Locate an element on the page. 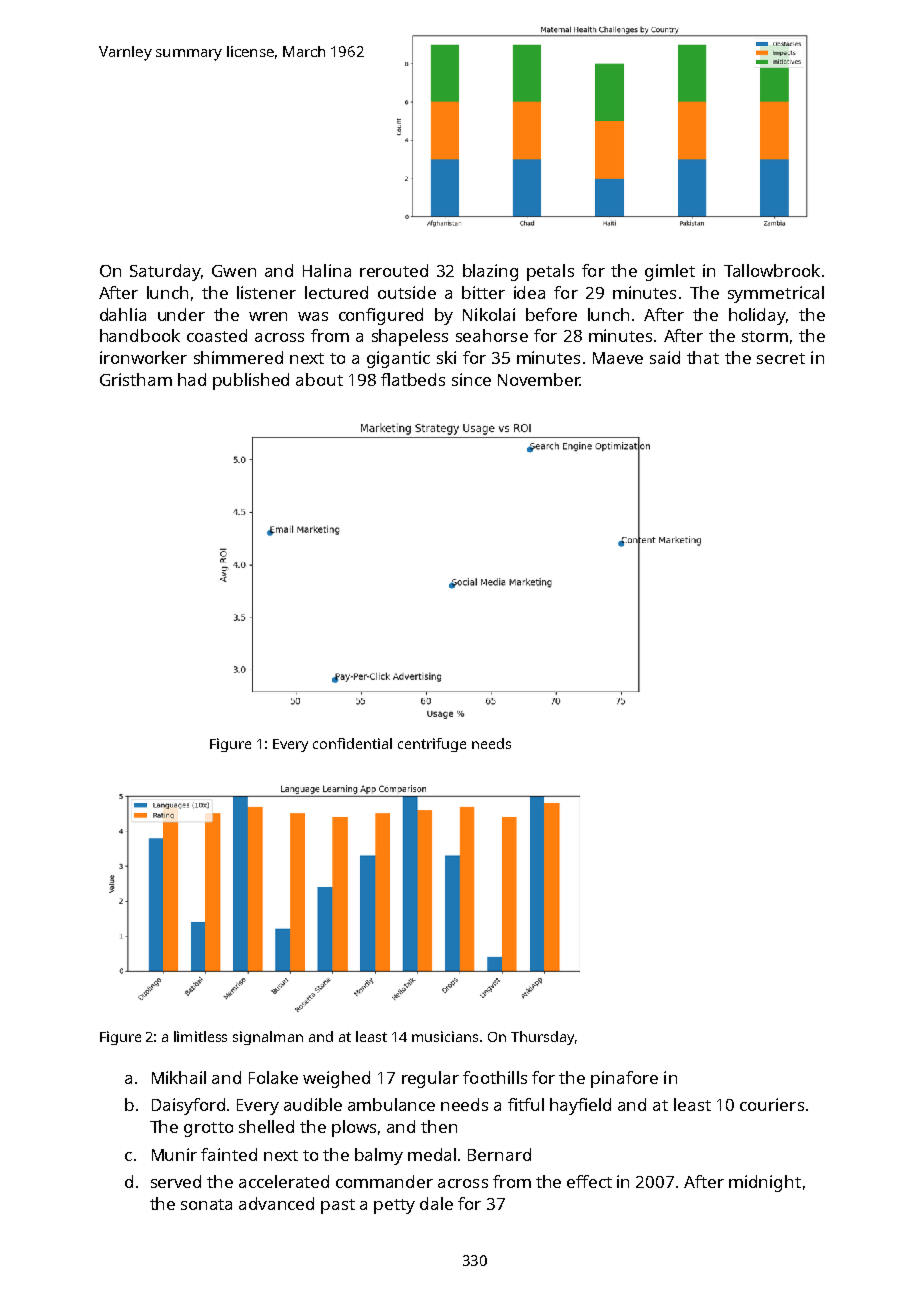 This page has height=1308, width=924. that is located at coordinates (703, 357).
